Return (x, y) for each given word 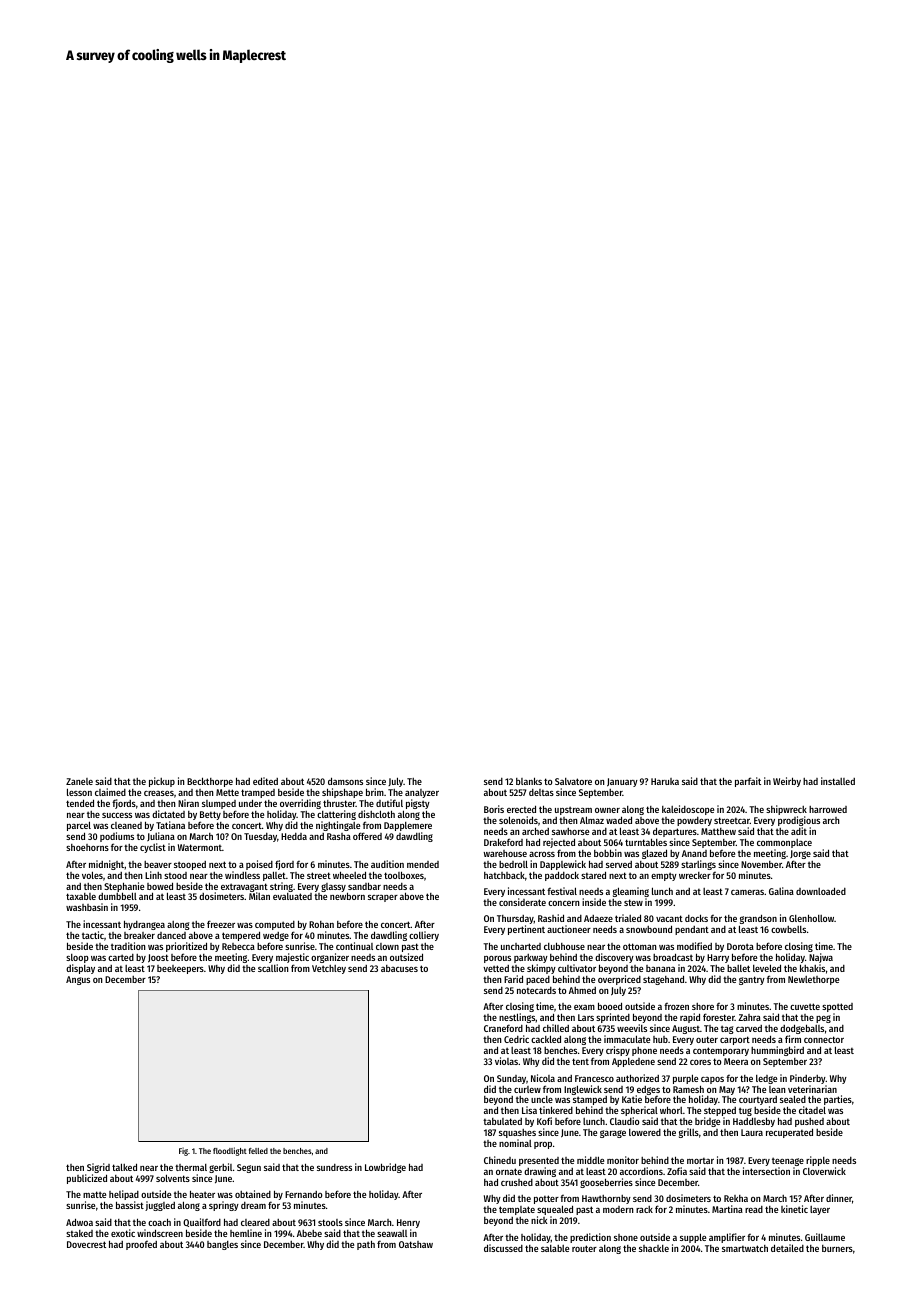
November (761, 864)
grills (689, 1133)
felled (258, 1151)
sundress (334, 1167)
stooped (190, 865)
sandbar (364, 886)
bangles (222, 1245)
